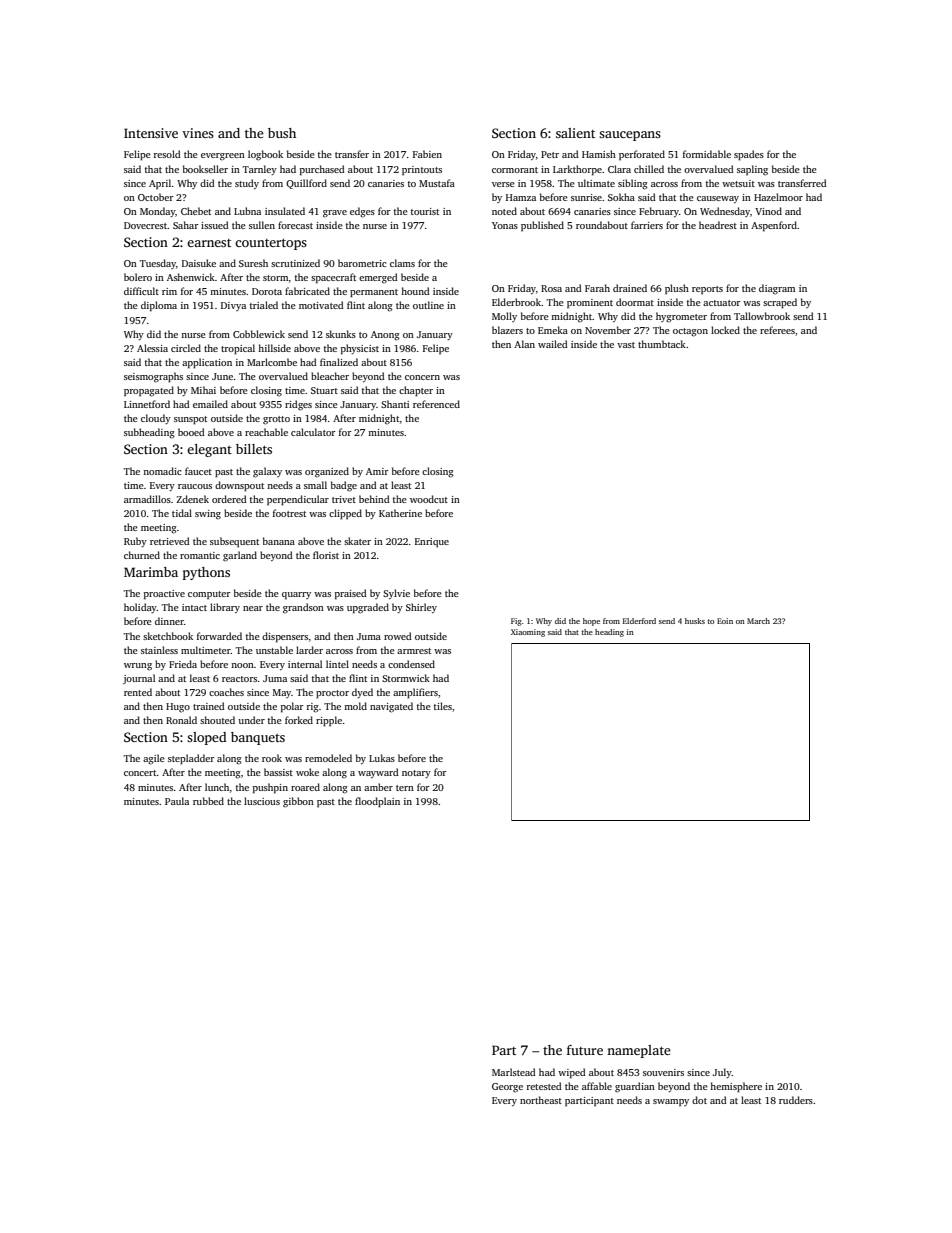  What do you see at coordinates (758, 621) in the screenshot?
I see `March` at bounding box center [758, 621].
